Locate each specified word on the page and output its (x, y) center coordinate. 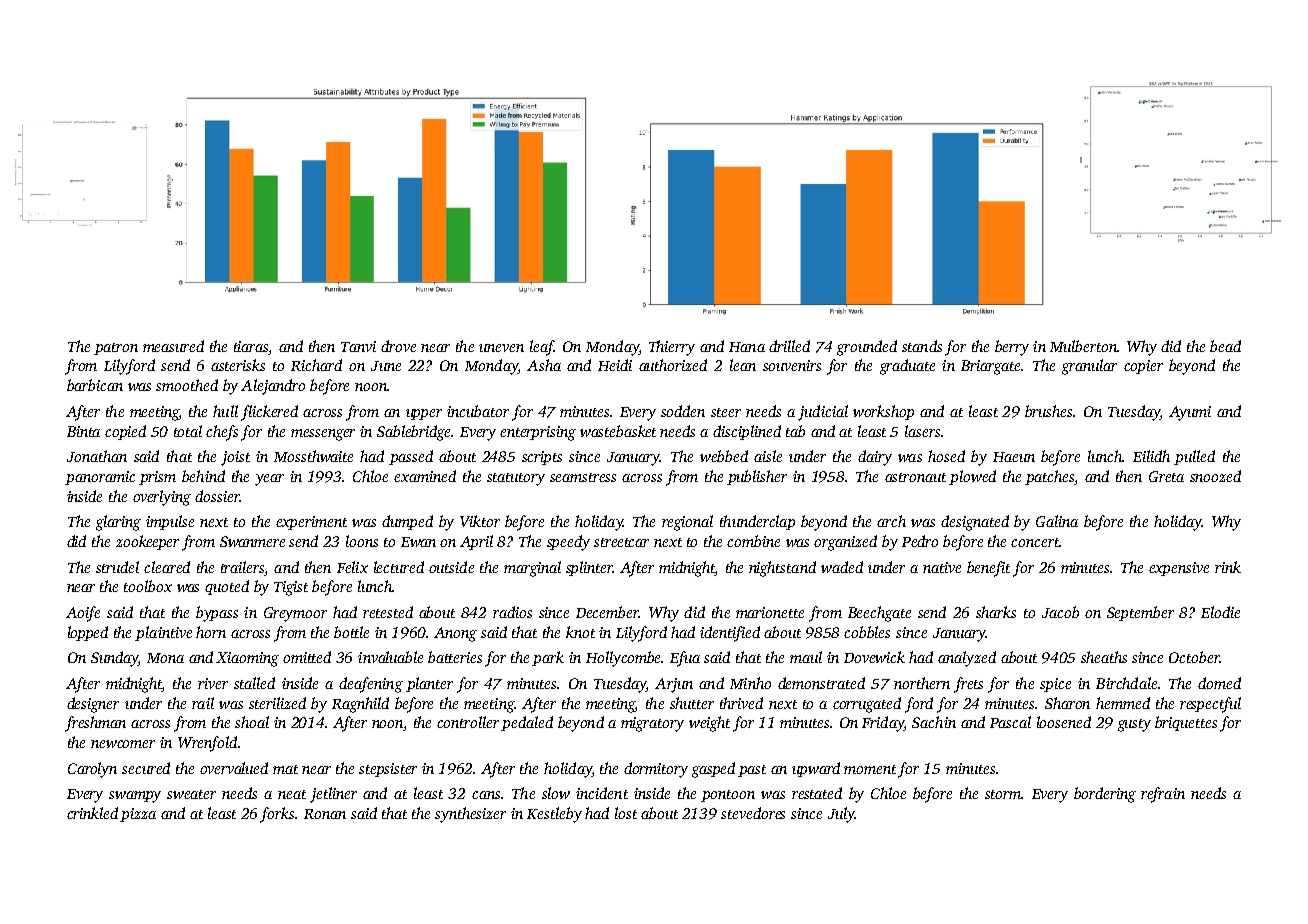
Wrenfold (207, 744)
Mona (165, 658)
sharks (996, 612)
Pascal (1010, 722)
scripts (542, 458)
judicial (823, 413)
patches (1049, 477)
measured (173, 346)
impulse (170, 522)
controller (468, 722)
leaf (542, 348)
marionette (770, 612)
